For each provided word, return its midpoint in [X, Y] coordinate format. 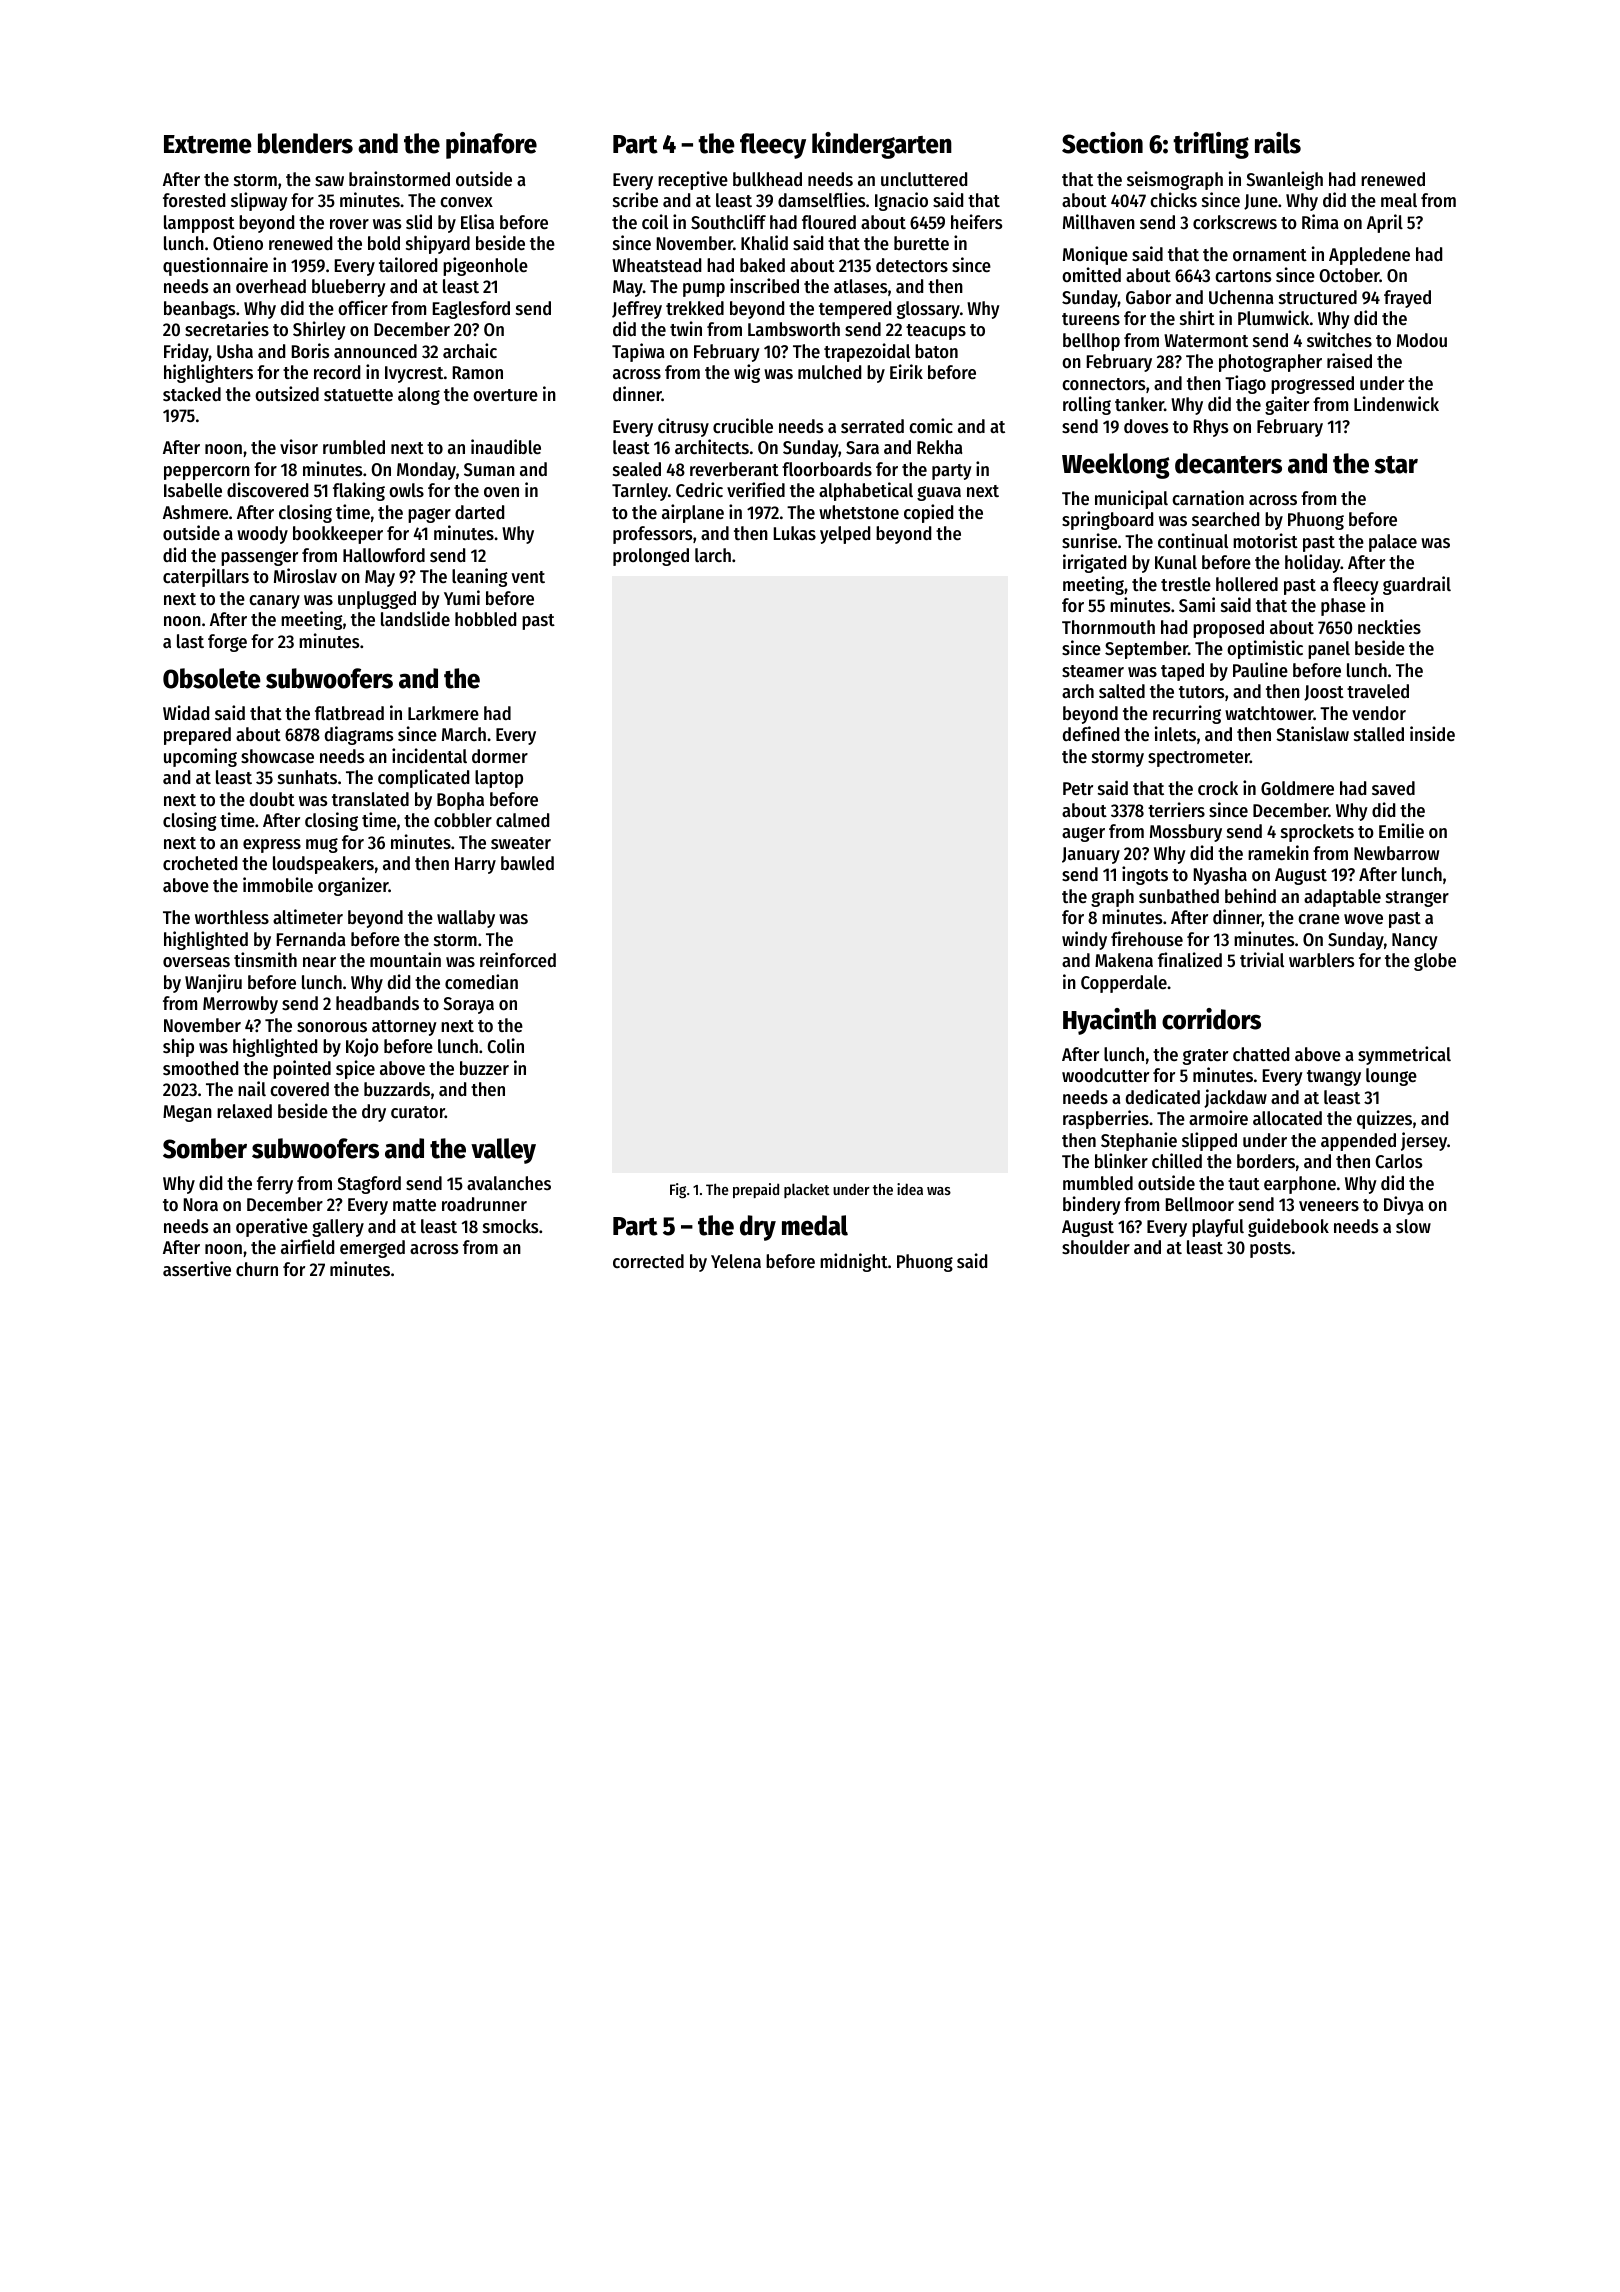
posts [1270, 1250]
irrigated [1094, 563]
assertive [197, 1268]
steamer [1093, 671]
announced [375, 351]
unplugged [377, 600]
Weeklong [1116, 466]
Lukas [795, 533]
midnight [854, 1262]
